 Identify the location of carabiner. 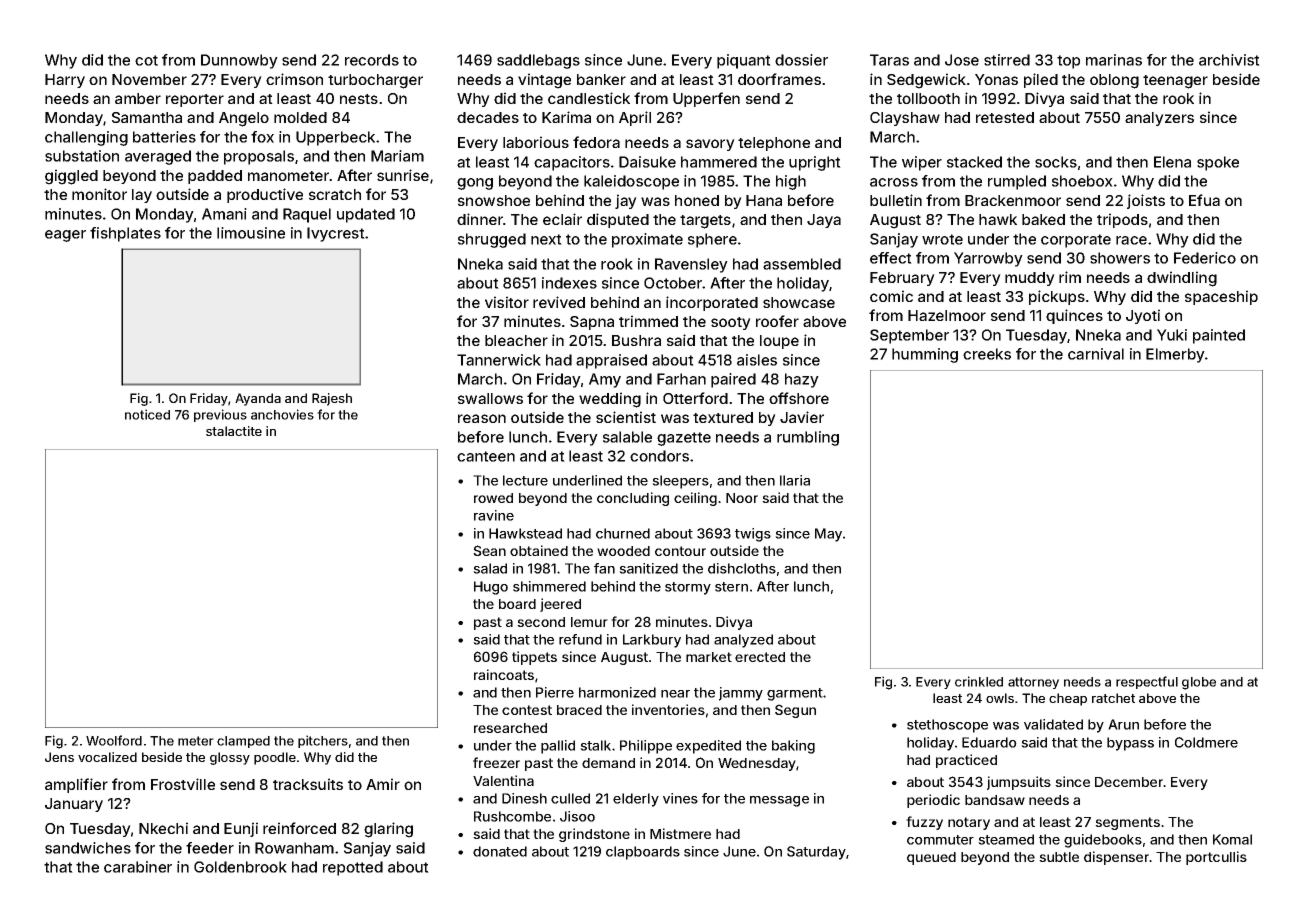
(138, 867).
